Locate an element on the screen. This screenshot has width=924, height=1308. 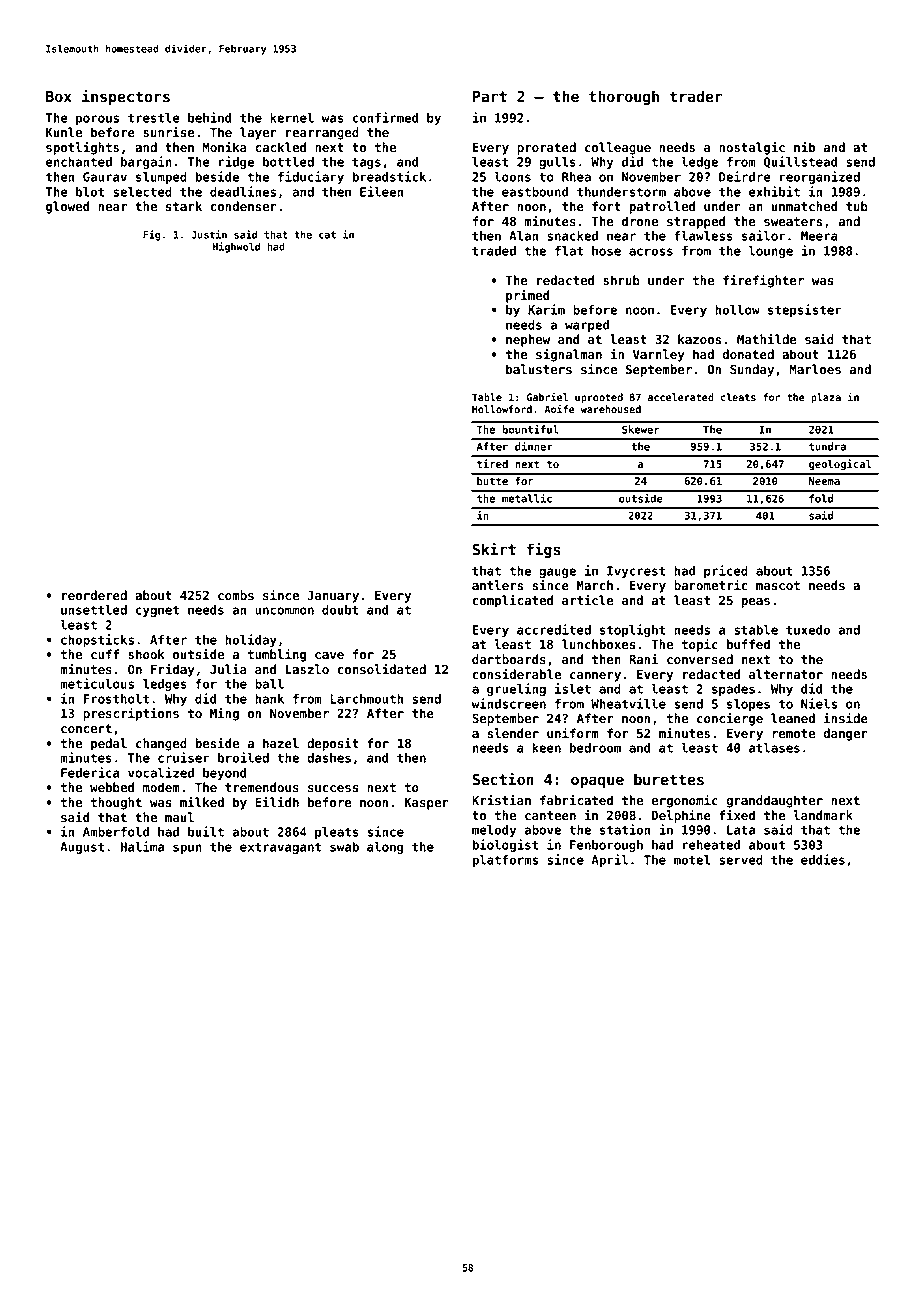
donated is located at coordinates (748, 354).
